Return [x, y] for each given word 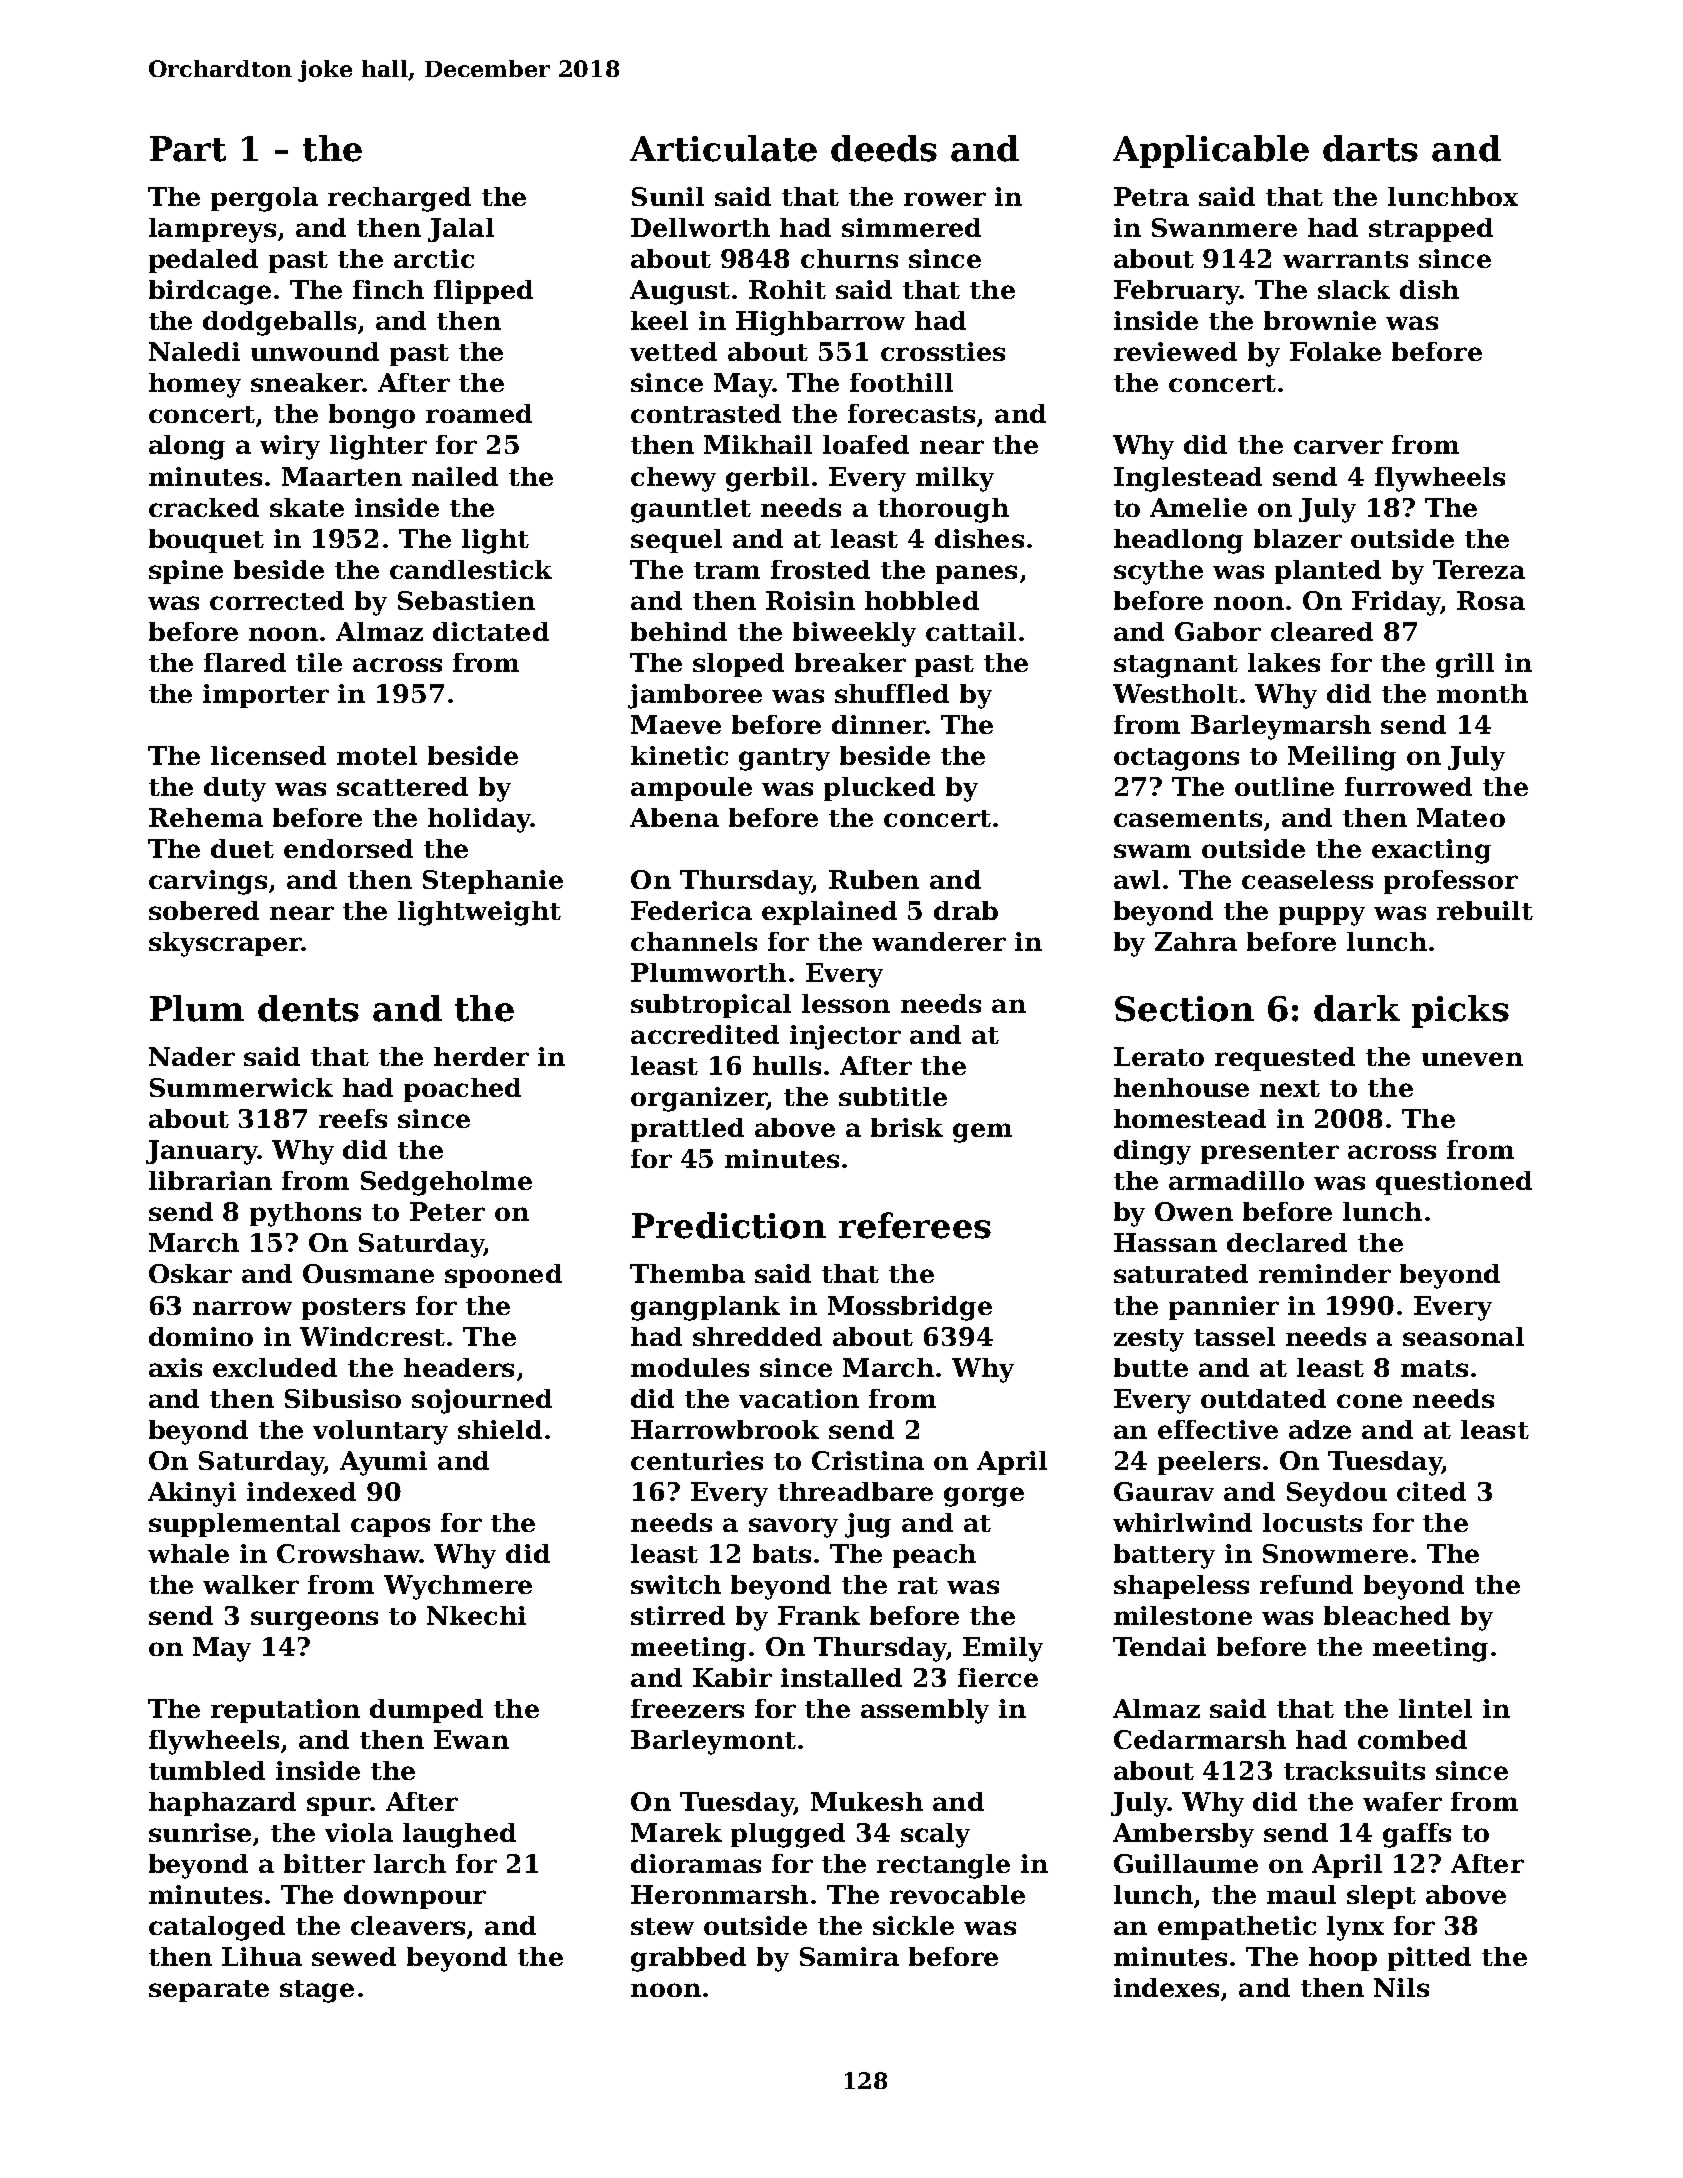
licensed [268, 755]
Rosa [1491, 600]
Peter [447, 1211]
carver [1338, 447]
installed [841, 1677]
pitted [1429, 1959]
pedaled [203, 261]
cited [1431, 1491]
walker [251, 1584]
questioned [1454, 1183]
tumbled [207, 1770]
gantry [784, 759]
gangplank [705, 1308]
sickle [913, 1925]
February [1177, 292]
